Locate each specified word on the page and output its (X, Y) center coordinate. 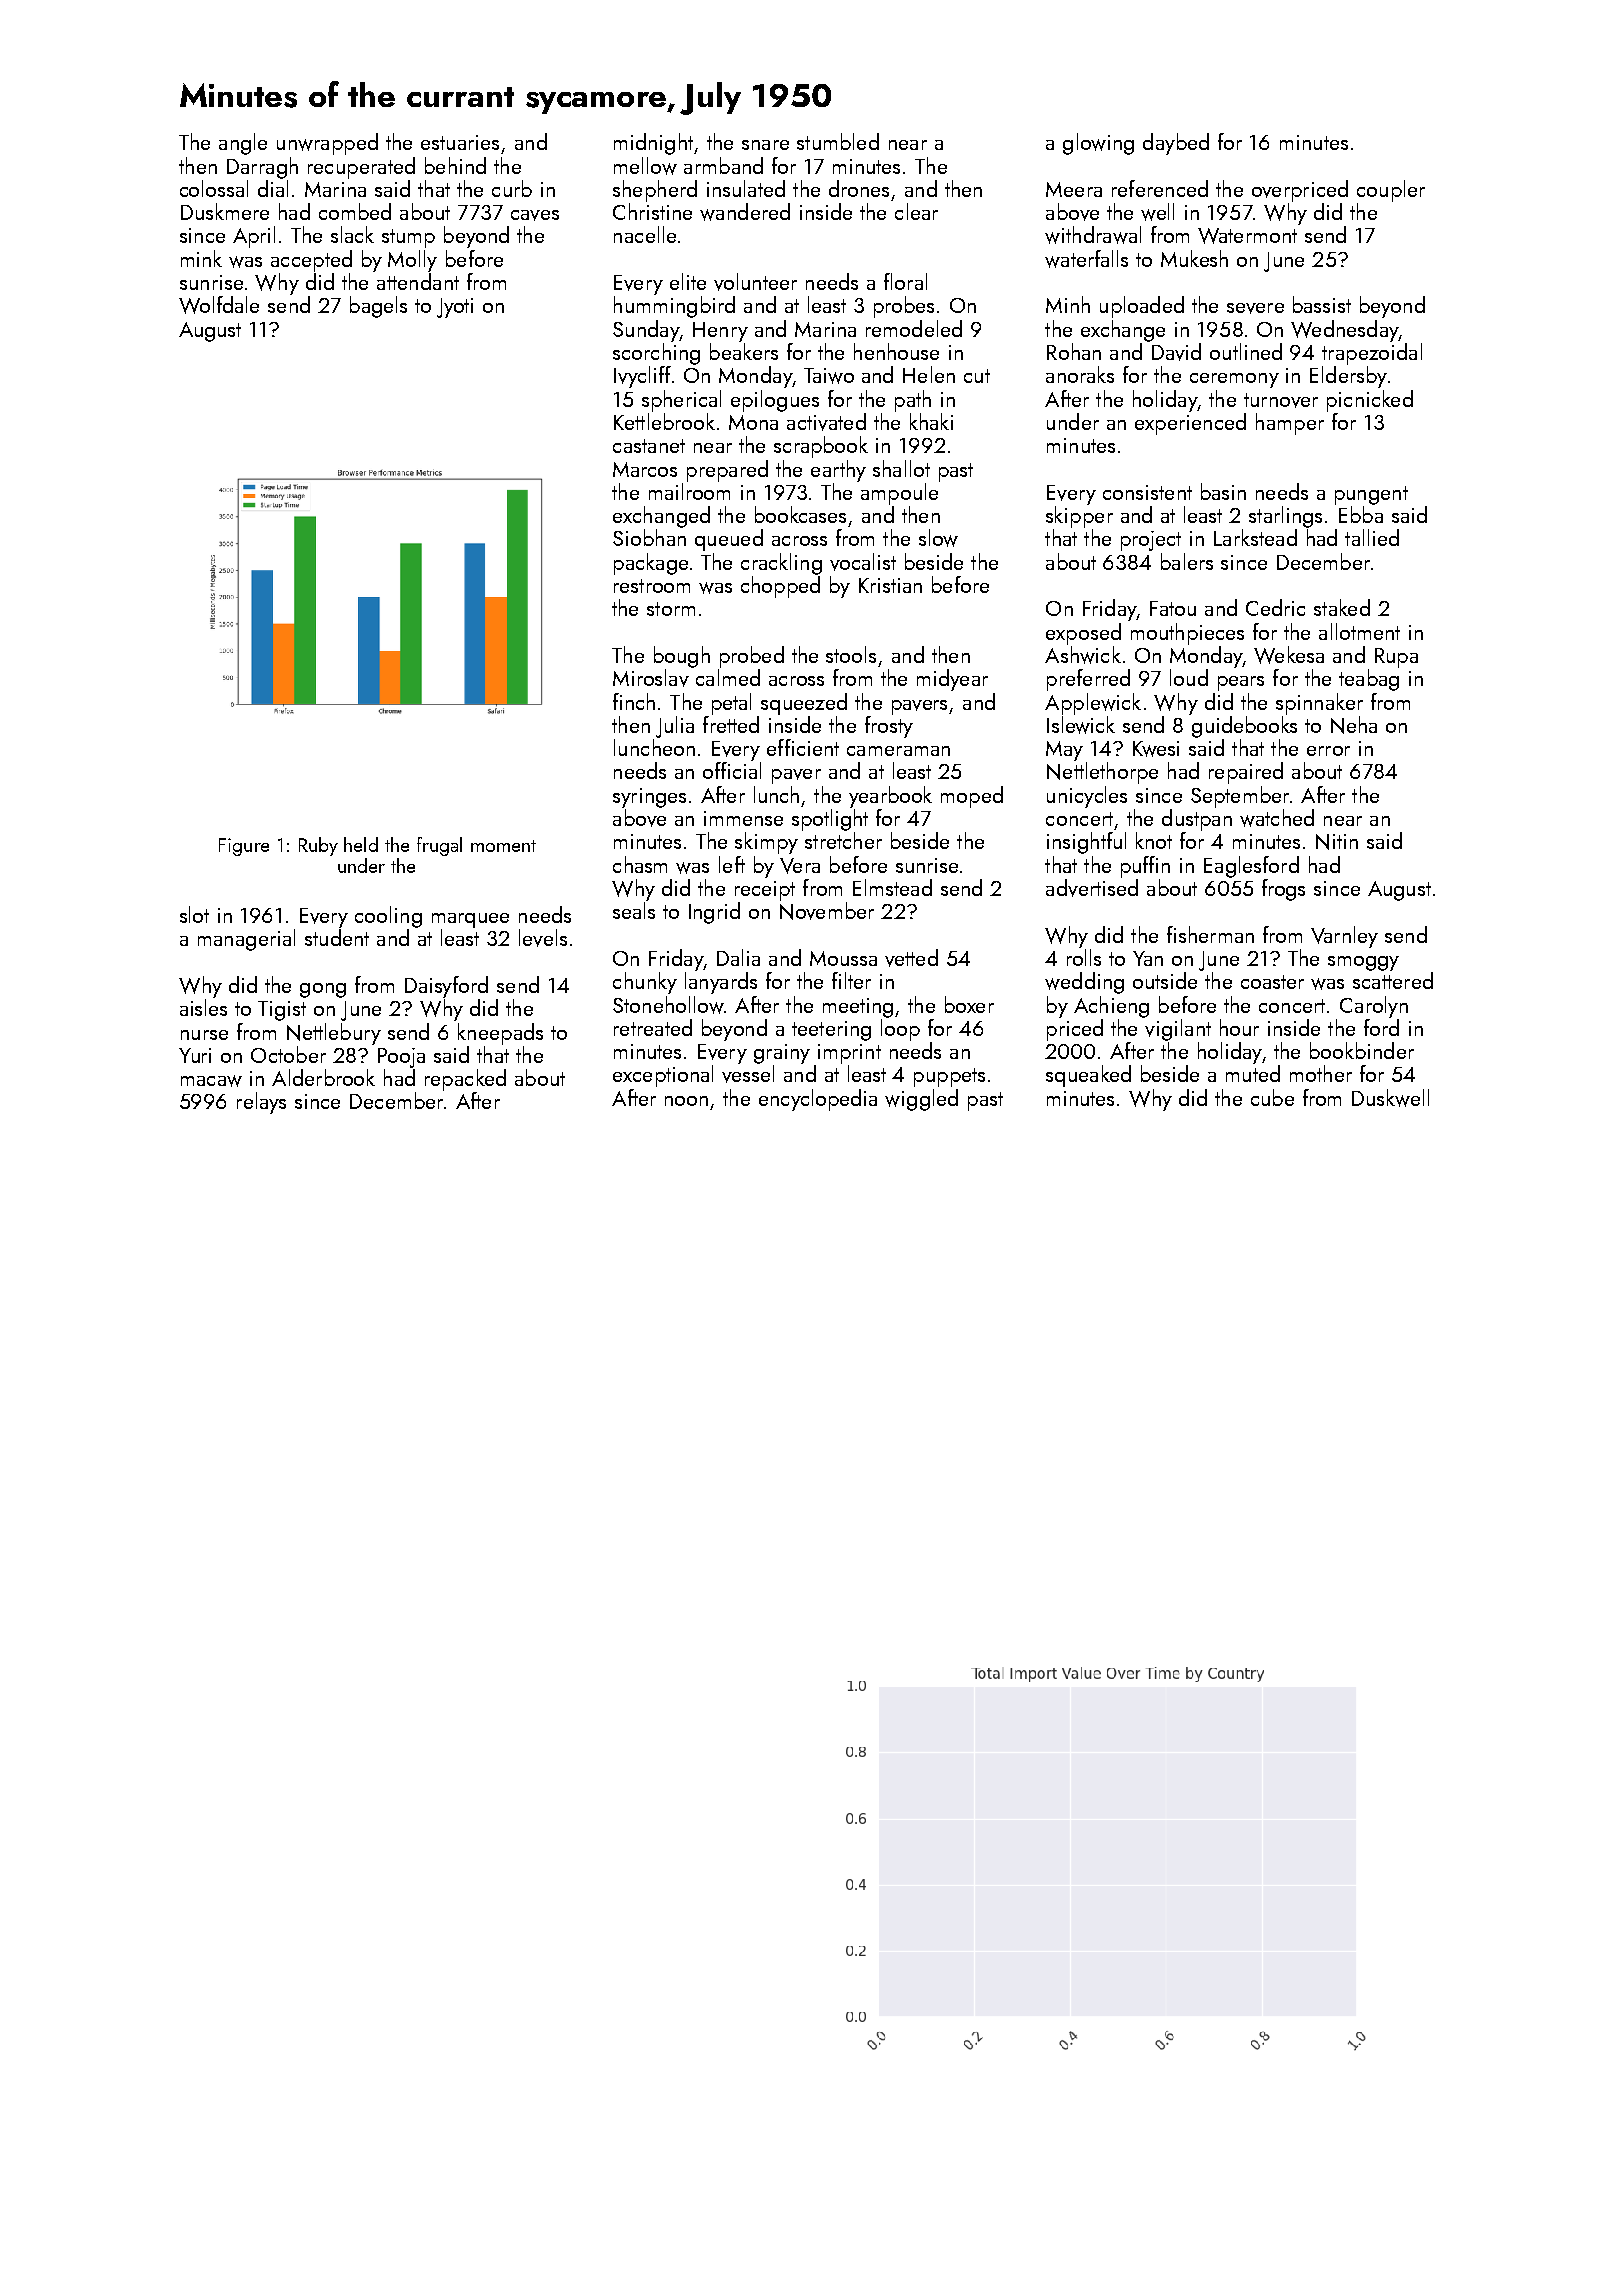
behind (455, 165)
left (732, 864)
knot (1154, 840)
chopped (780, 587)
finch (634, 701)
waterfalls (1086, 259)
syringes (649, 798)
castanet (649, 446)
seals (634, 910)
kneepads (500, 1034)
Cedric (1275, 607)
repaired (1246, 773)
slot (194, 914)
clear (916, 211)
